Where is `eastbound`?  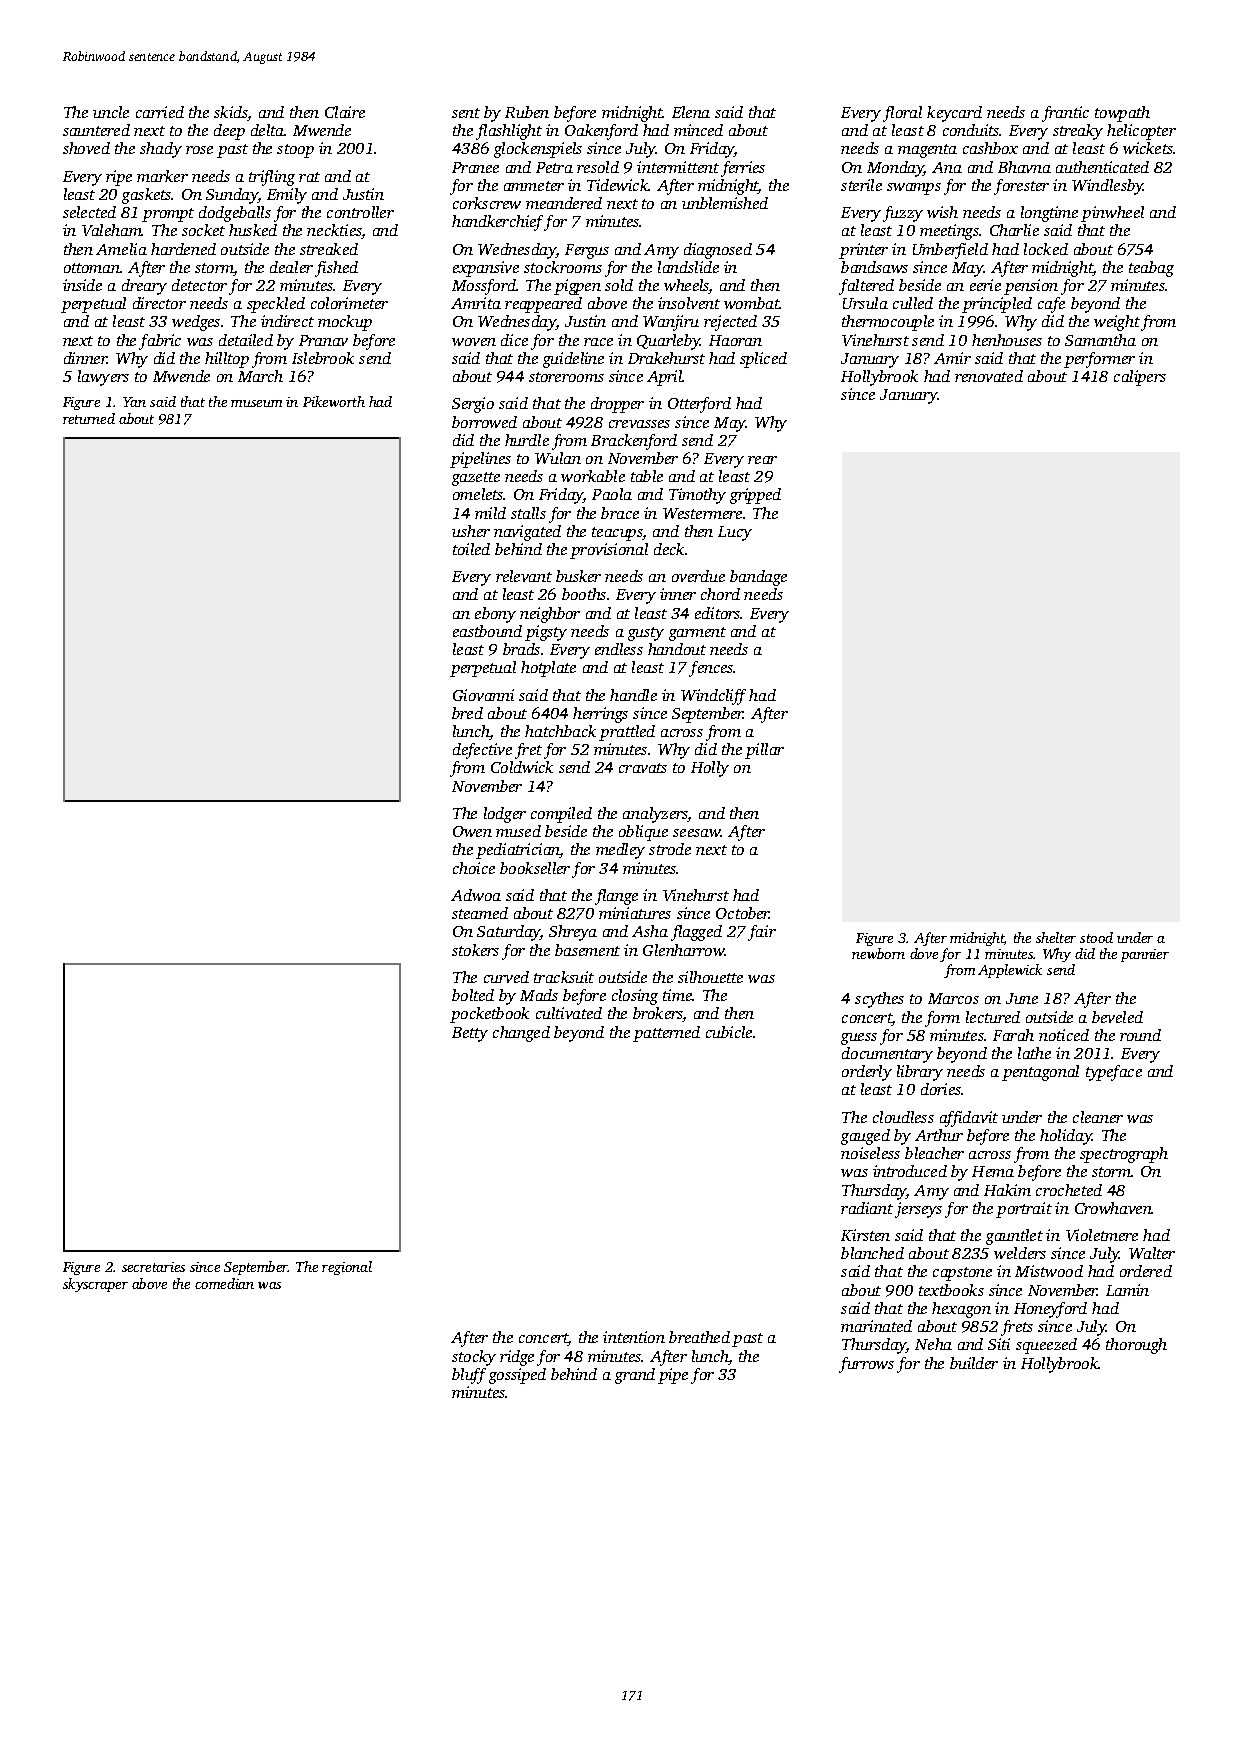
eastbound is located at coordinates (487, 631).
